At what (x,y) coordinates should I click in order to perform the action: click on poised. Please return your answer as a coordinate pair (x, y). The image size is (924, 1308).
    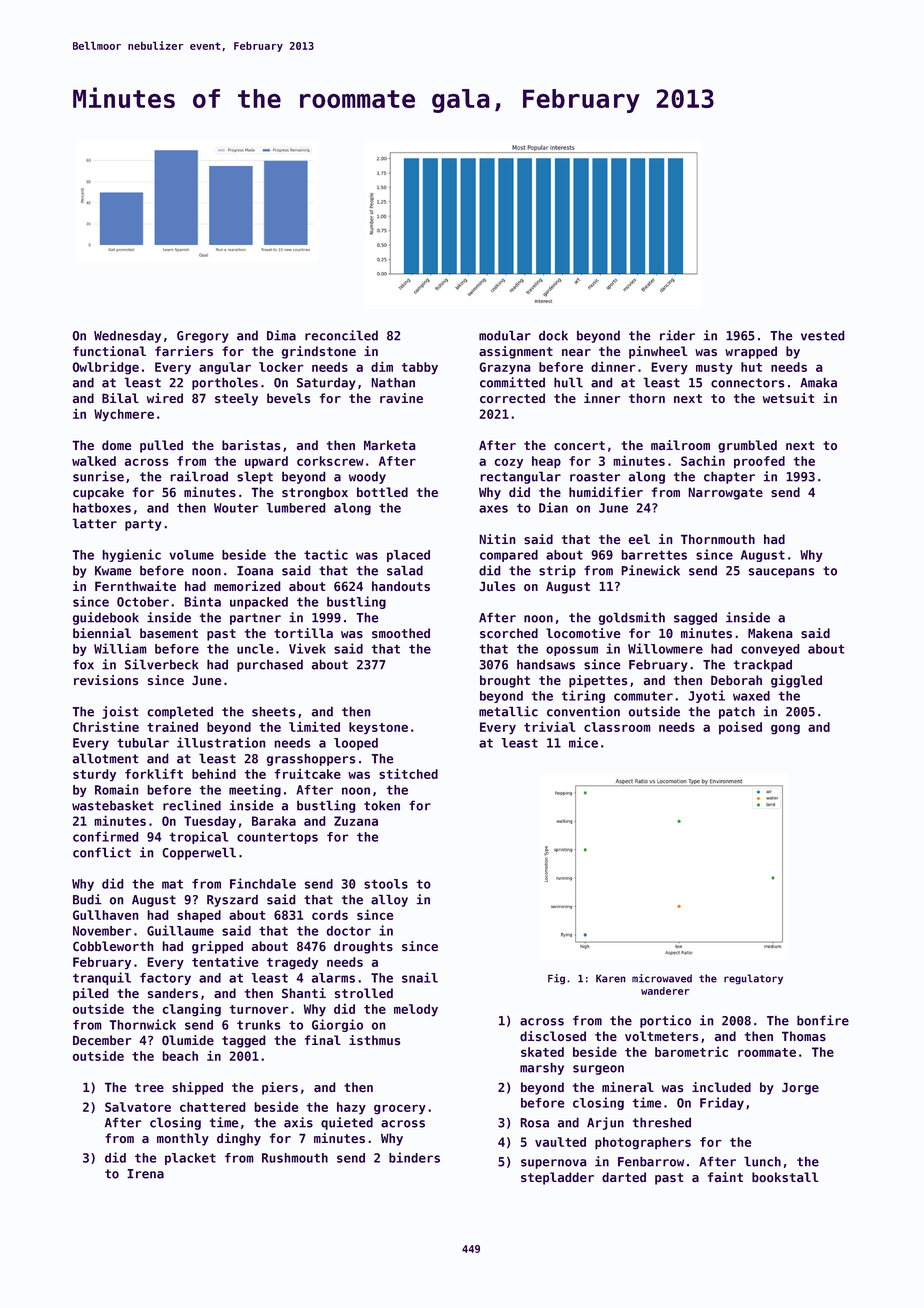
    Looking at the image, I should click on (740, 728).
